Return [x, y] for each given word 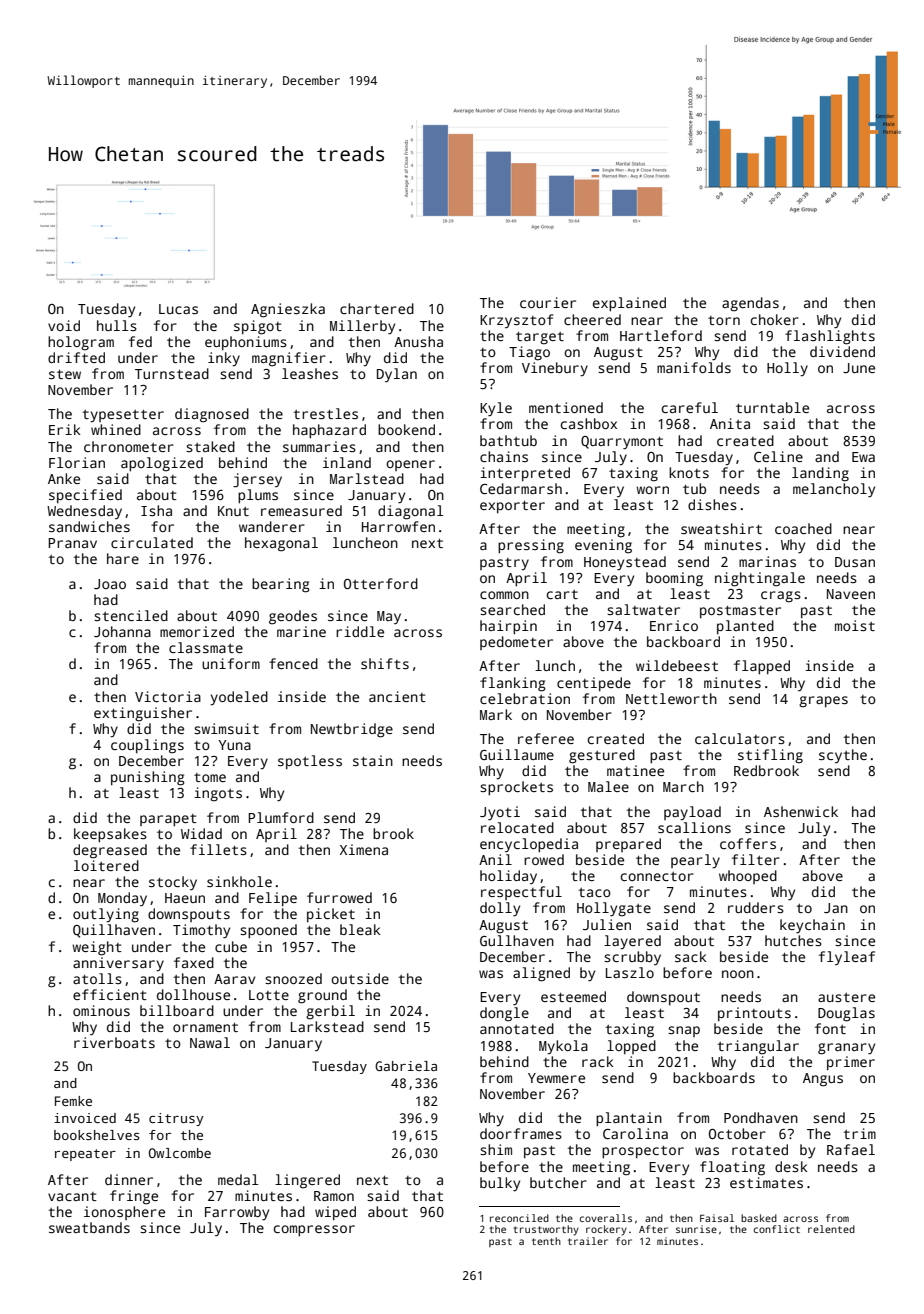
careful [690, 407]
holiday [508, 877]
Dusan [855, 562]
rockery [606, 1230]
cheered [592, 319]
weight [97, 948]
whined [116, 429]
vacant [72, 1196]
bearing [281, 585]
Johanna [122, 631]
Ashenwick [801, 811]
